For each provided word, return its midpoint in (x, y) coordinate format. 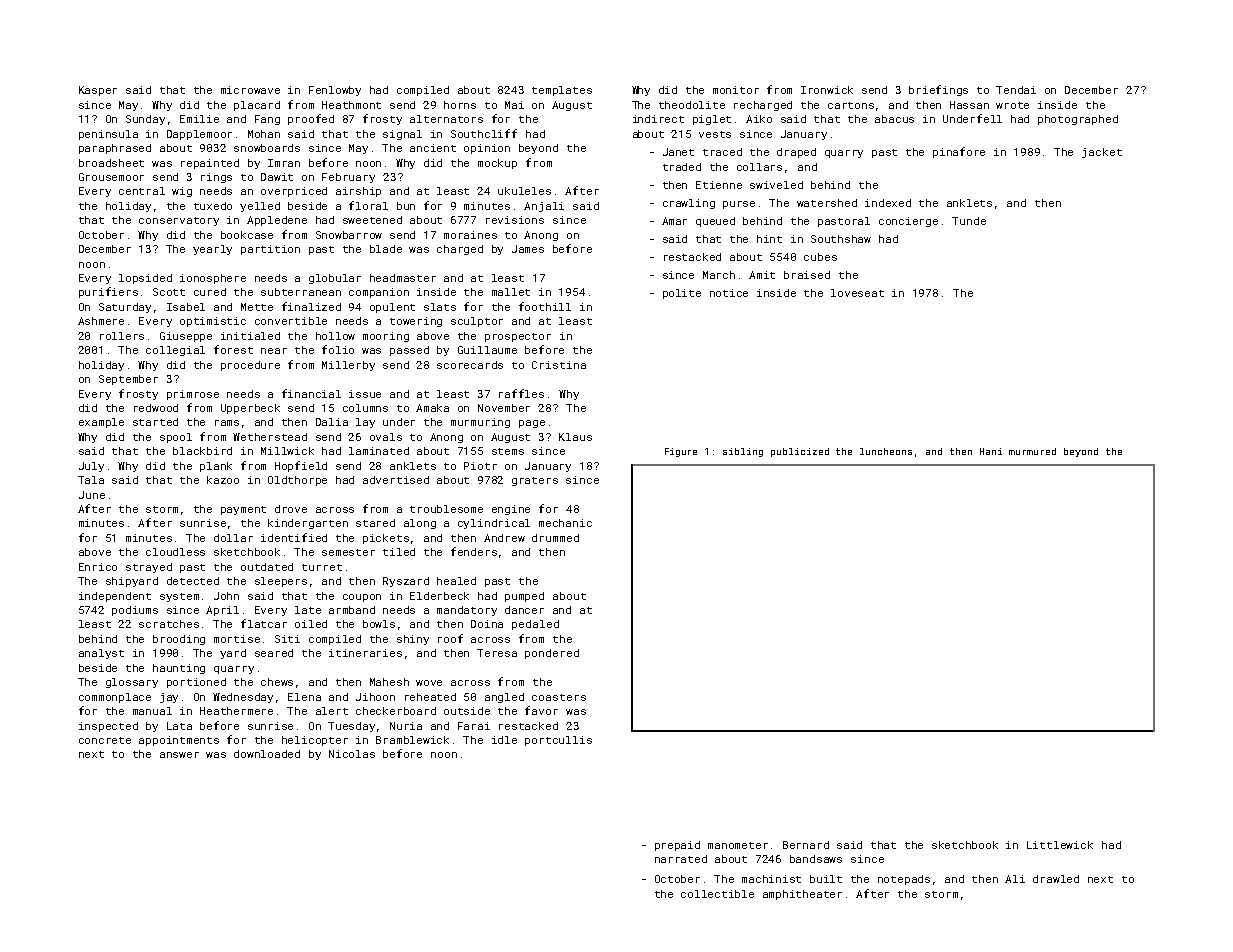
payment (243, 510)
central (142, 191)
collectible (717, 894)
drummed (555, 538)
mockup (497, 164)
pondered (552, 654)
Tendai (1016, 90)
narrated (681, 859)
